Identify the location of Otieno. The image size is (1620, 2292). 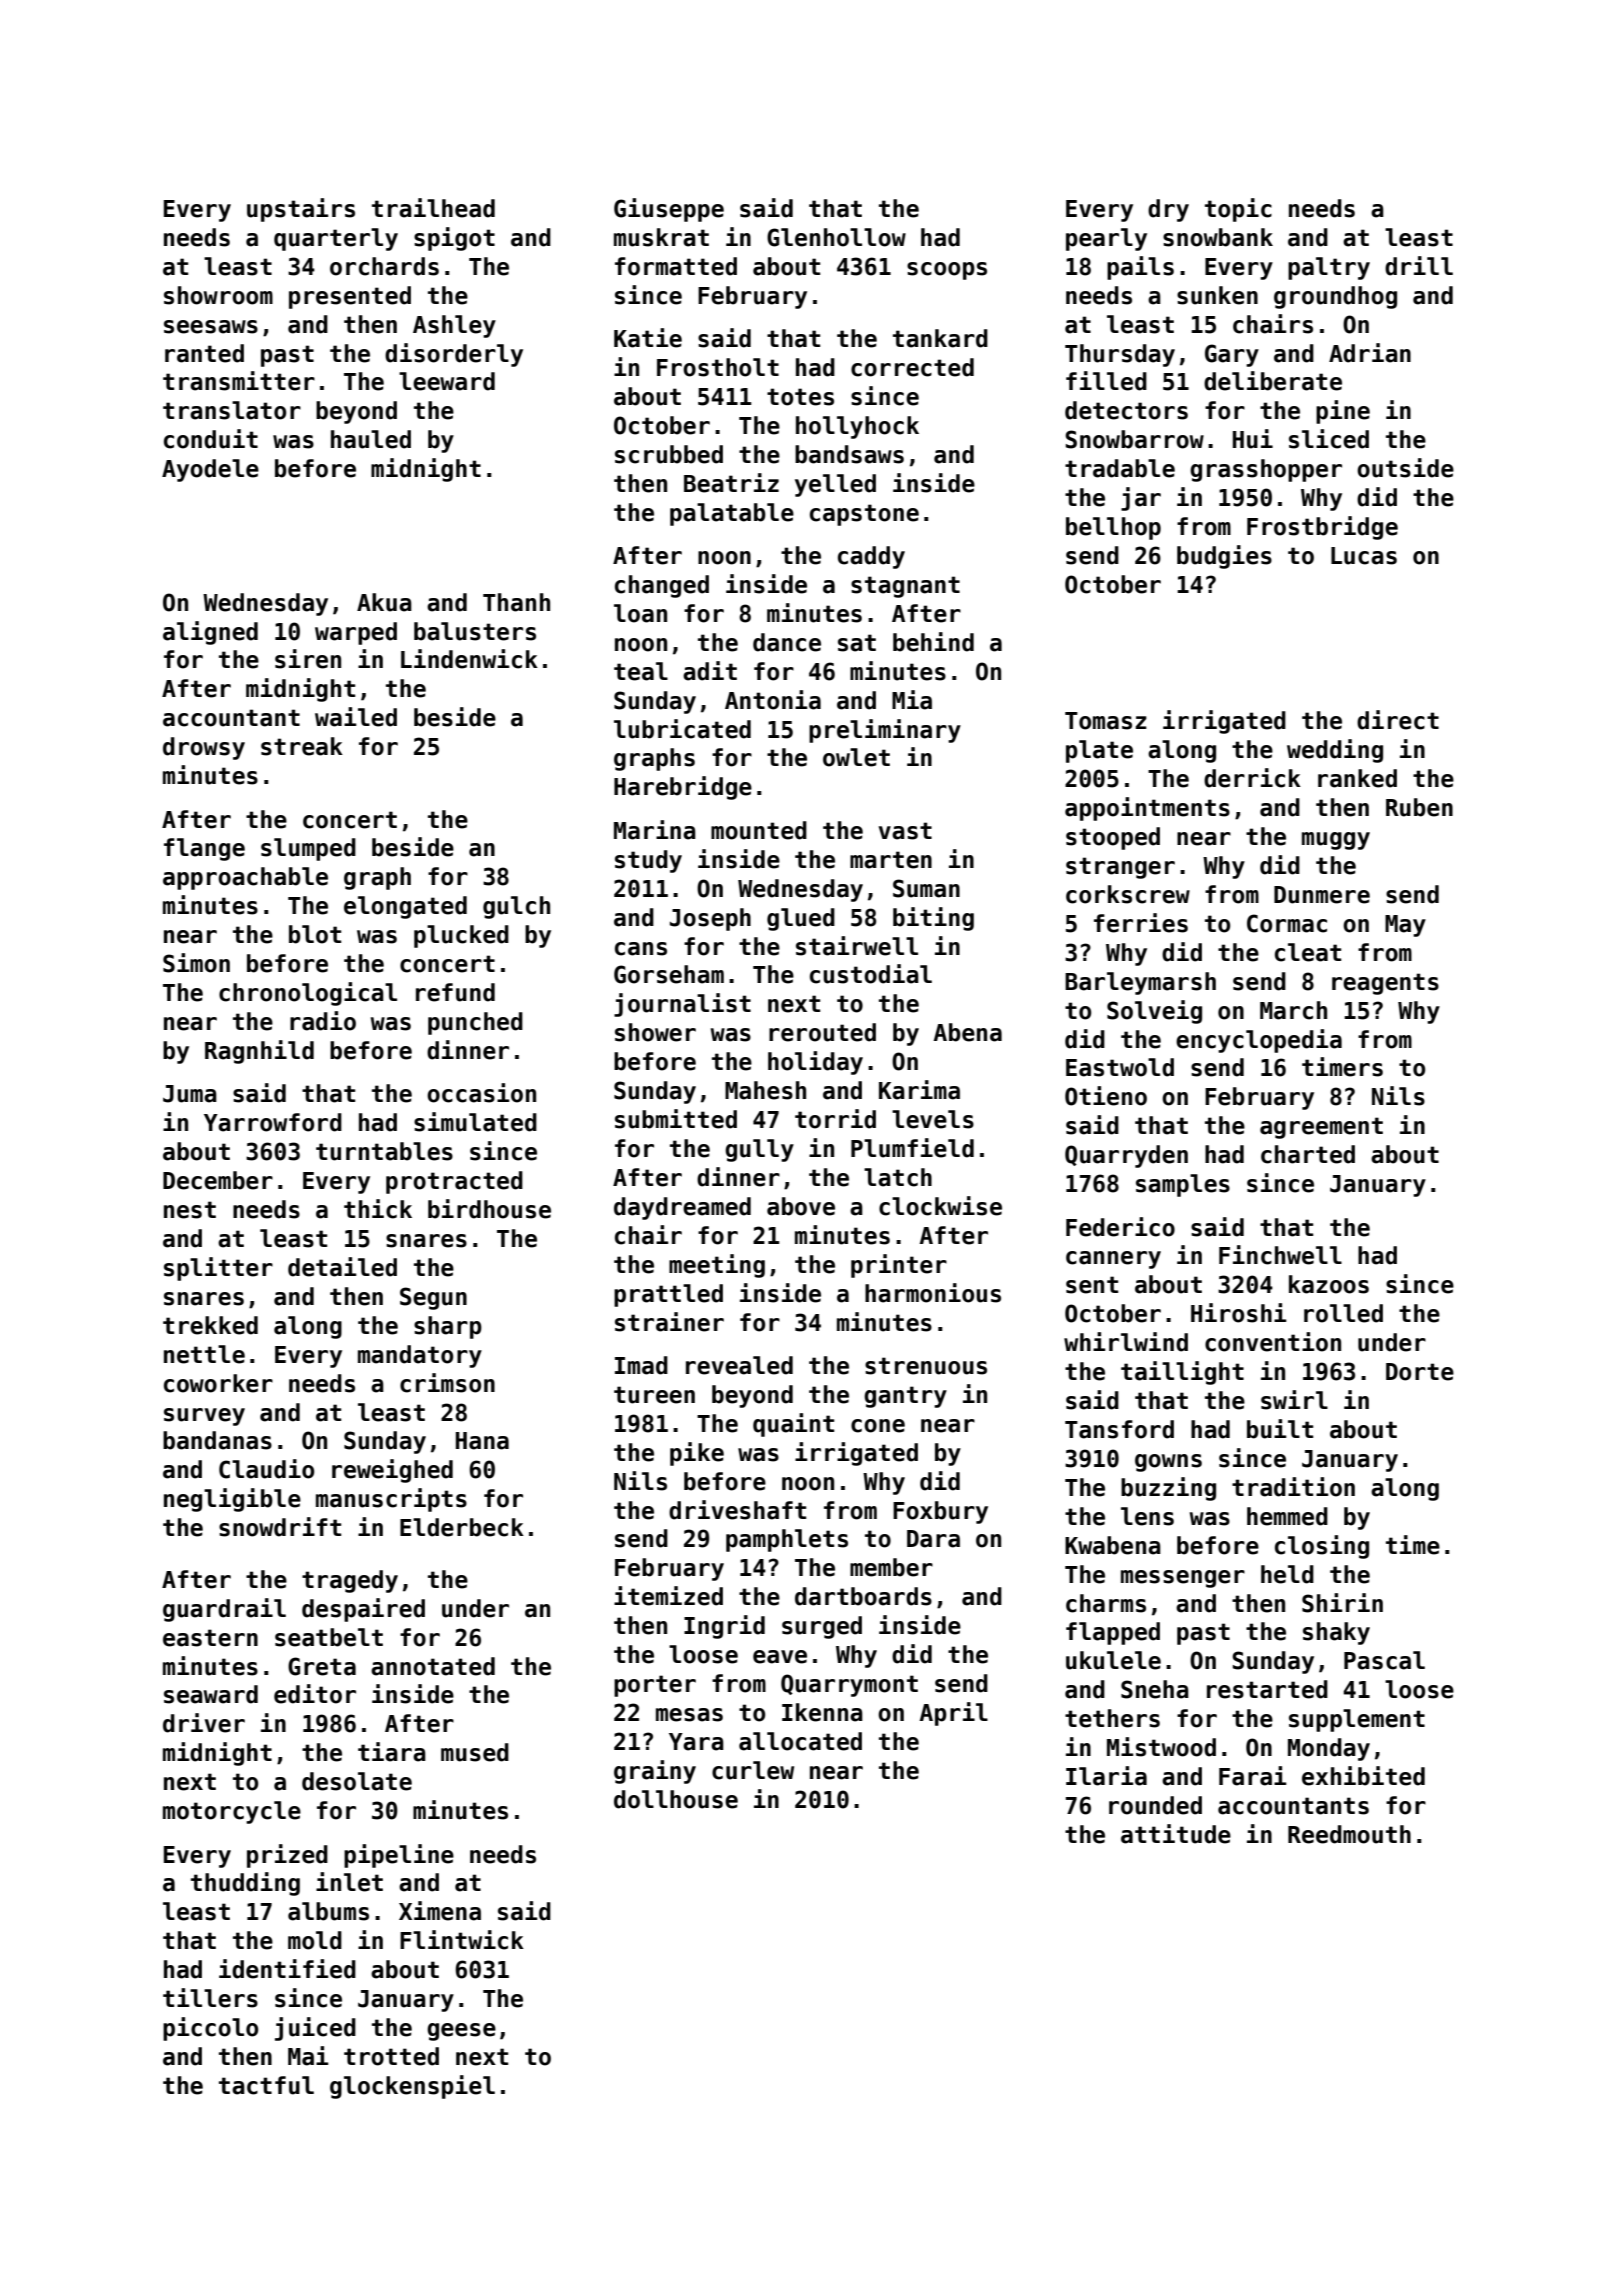
(1106, 1096).
